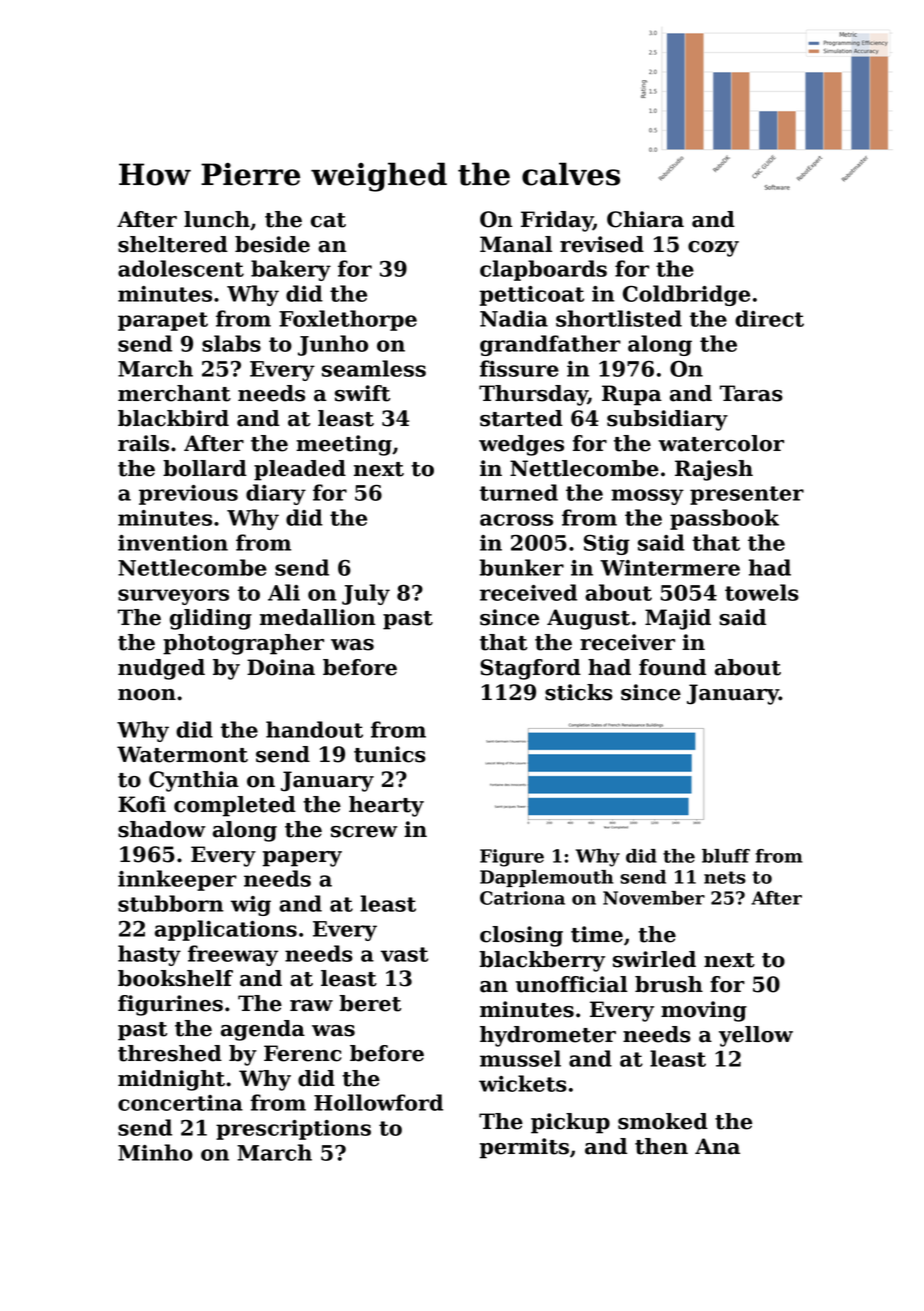 The height and width of the document is (1311, 924). What do you see at coordinates (171, 1080) in the document?
I see `midnight` at bounding box center [171, 1080].
